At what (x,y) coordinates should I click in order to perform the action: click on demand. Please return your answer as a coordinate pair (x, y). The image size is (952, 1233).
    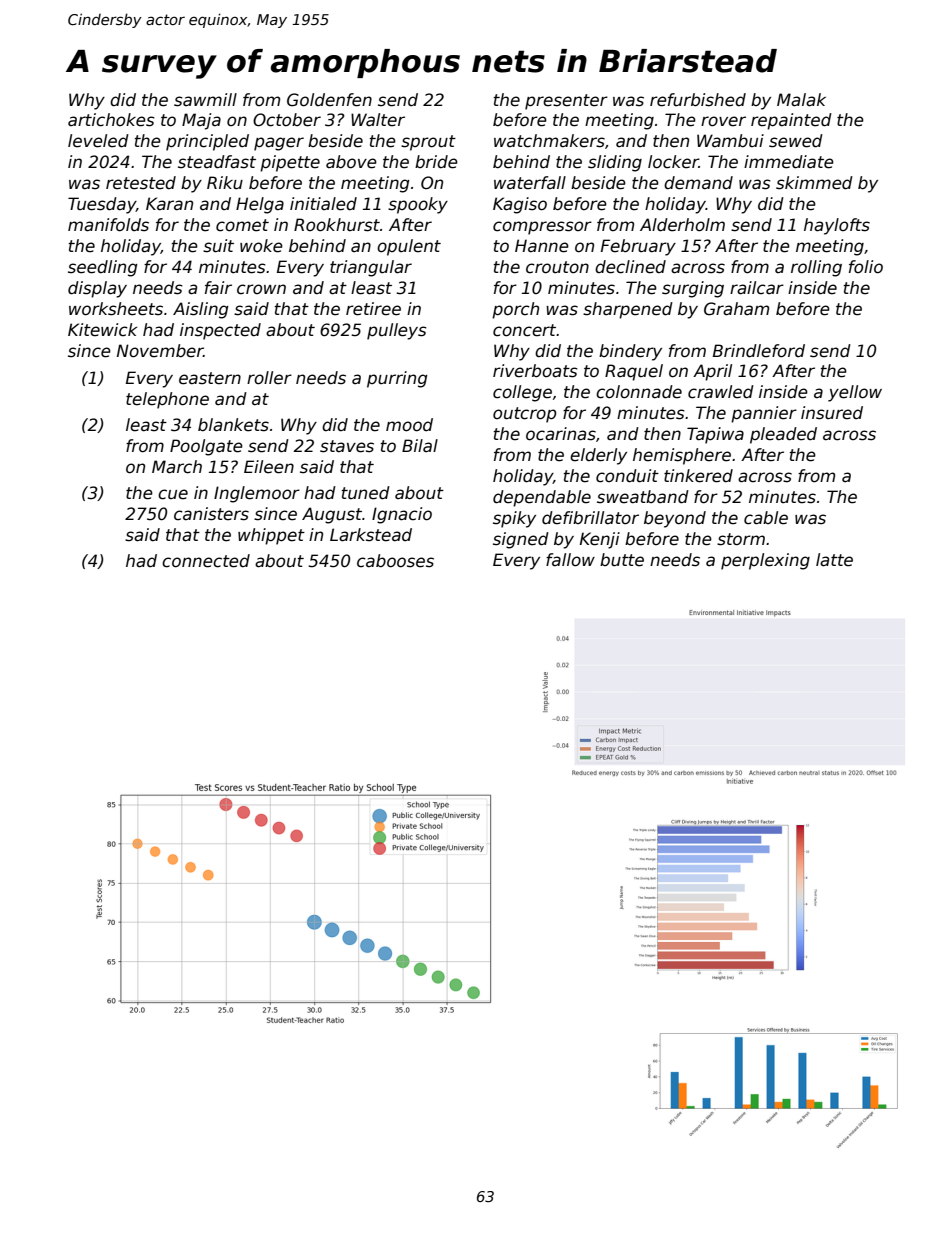
    Looking at the image, I should click on (698, 183).
